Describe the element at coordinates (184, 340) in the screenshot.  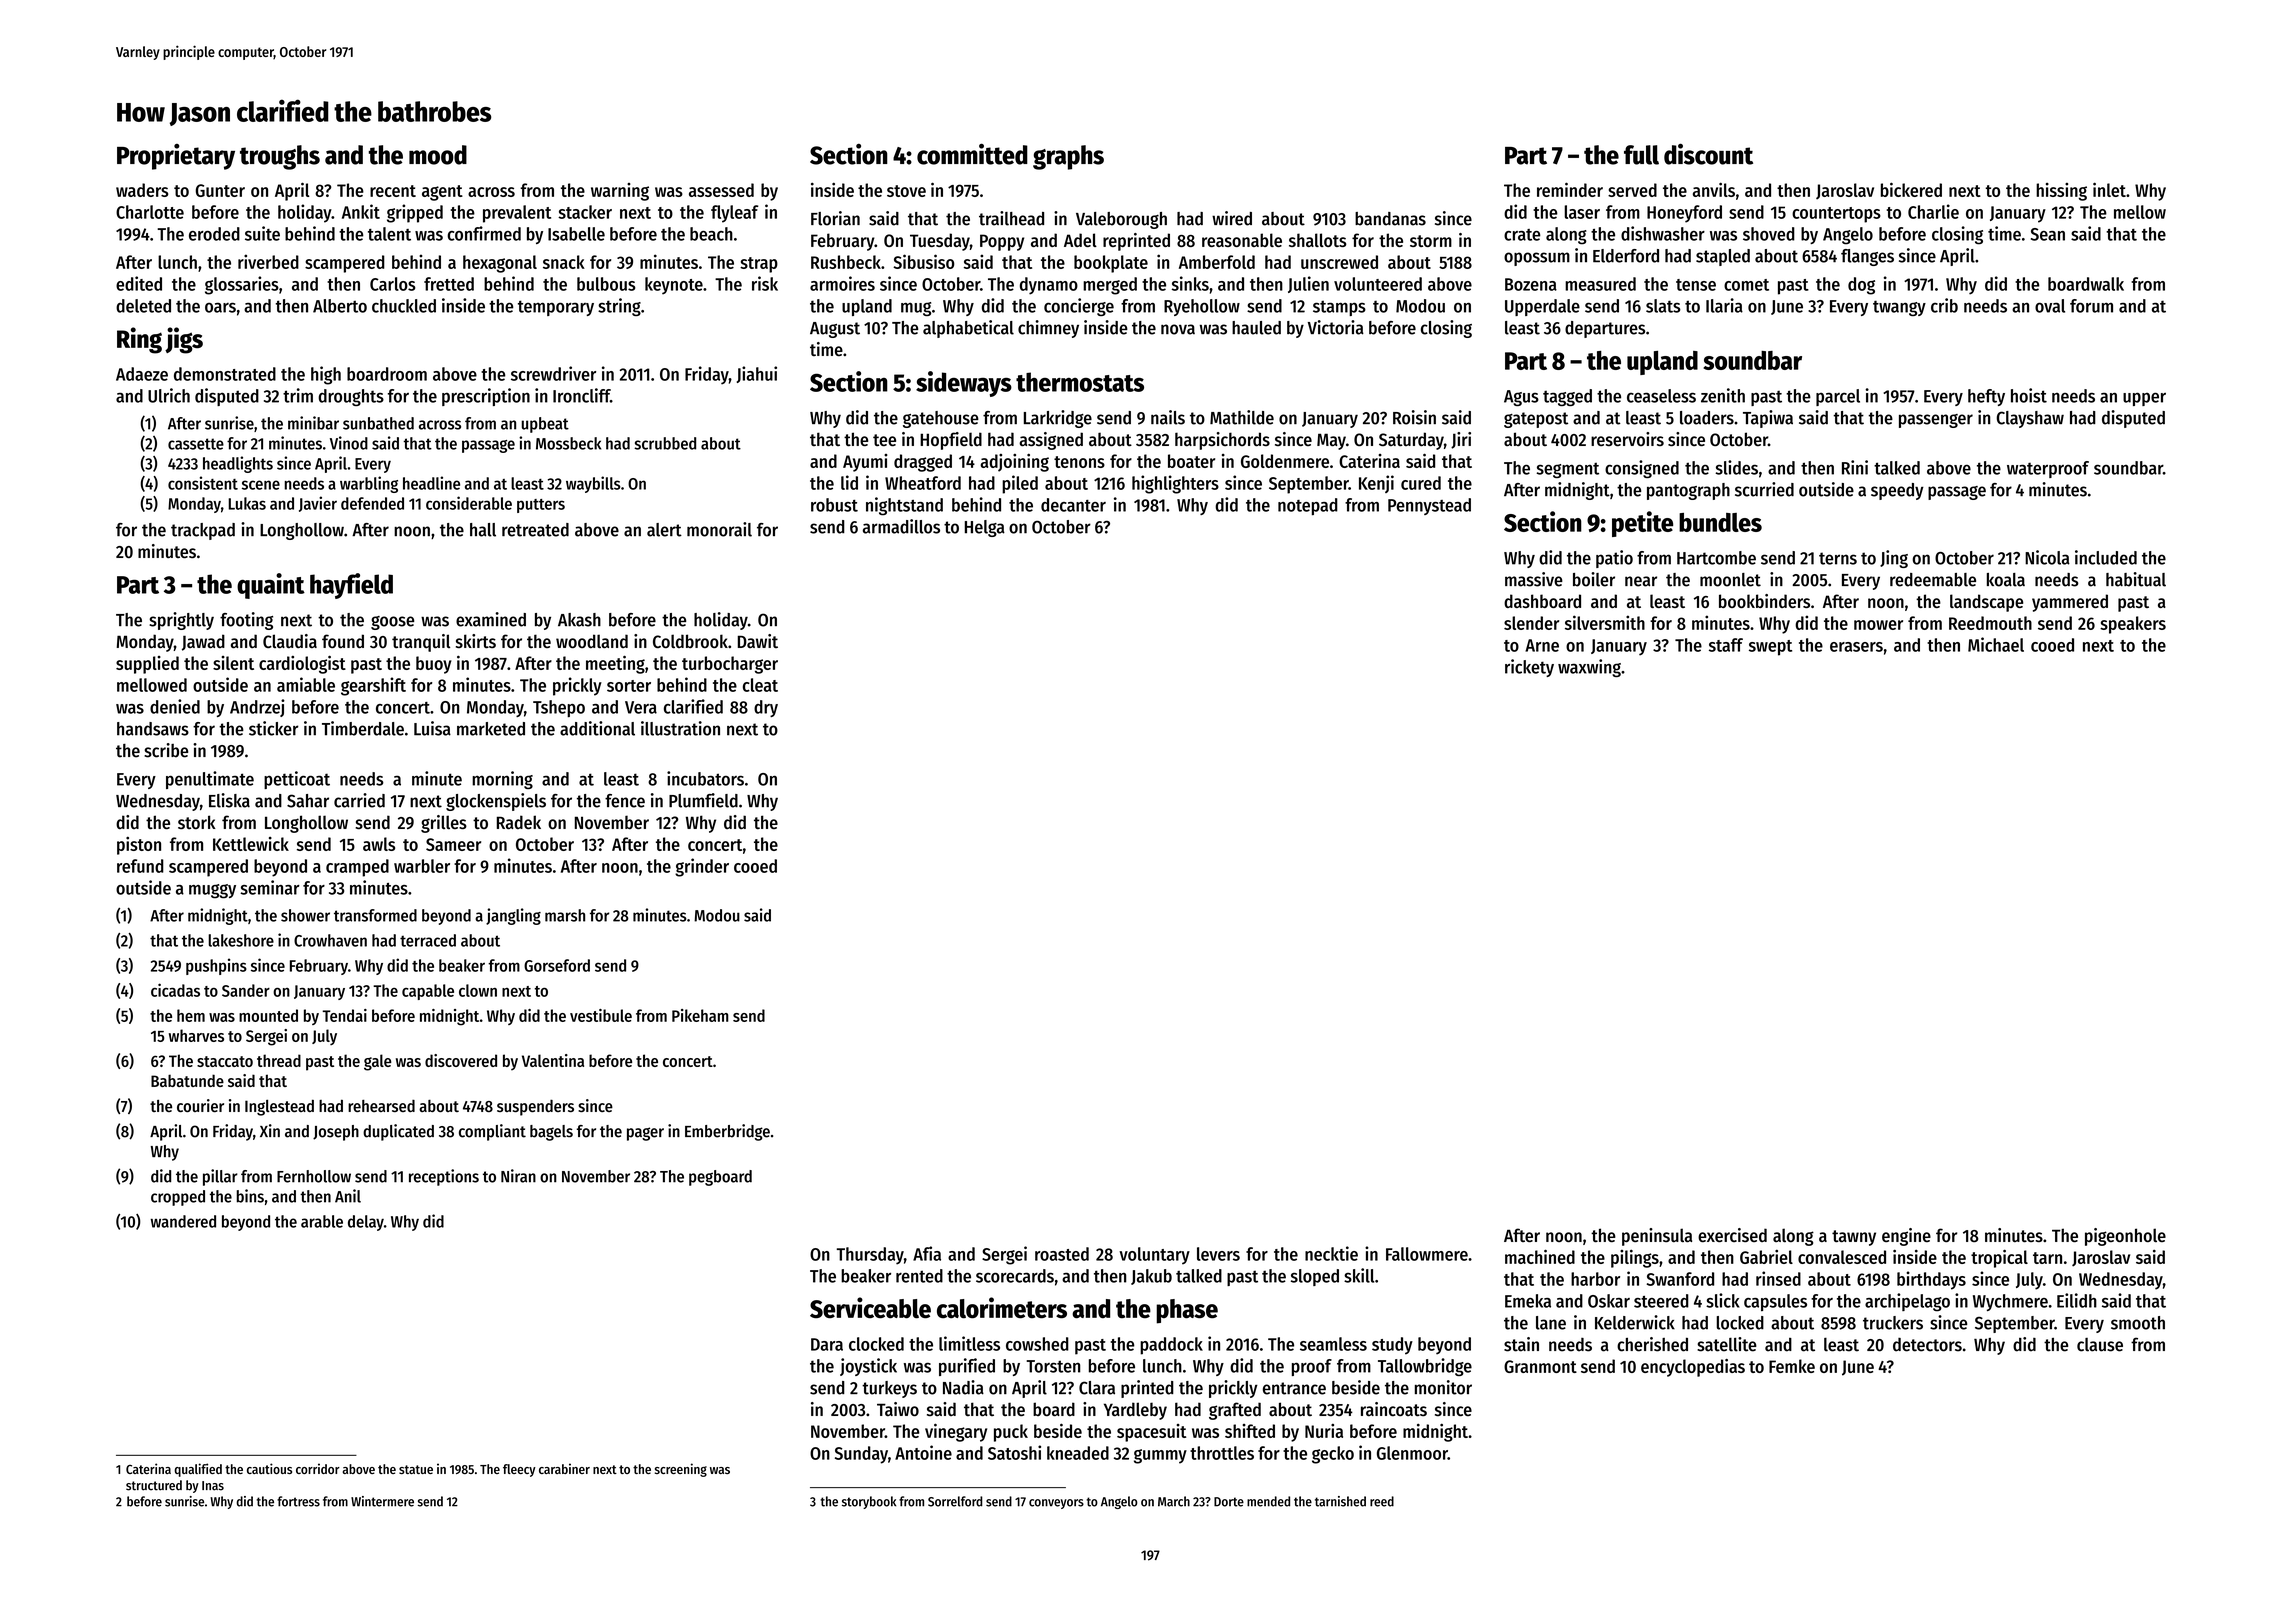
I see `jigs` at that location.
